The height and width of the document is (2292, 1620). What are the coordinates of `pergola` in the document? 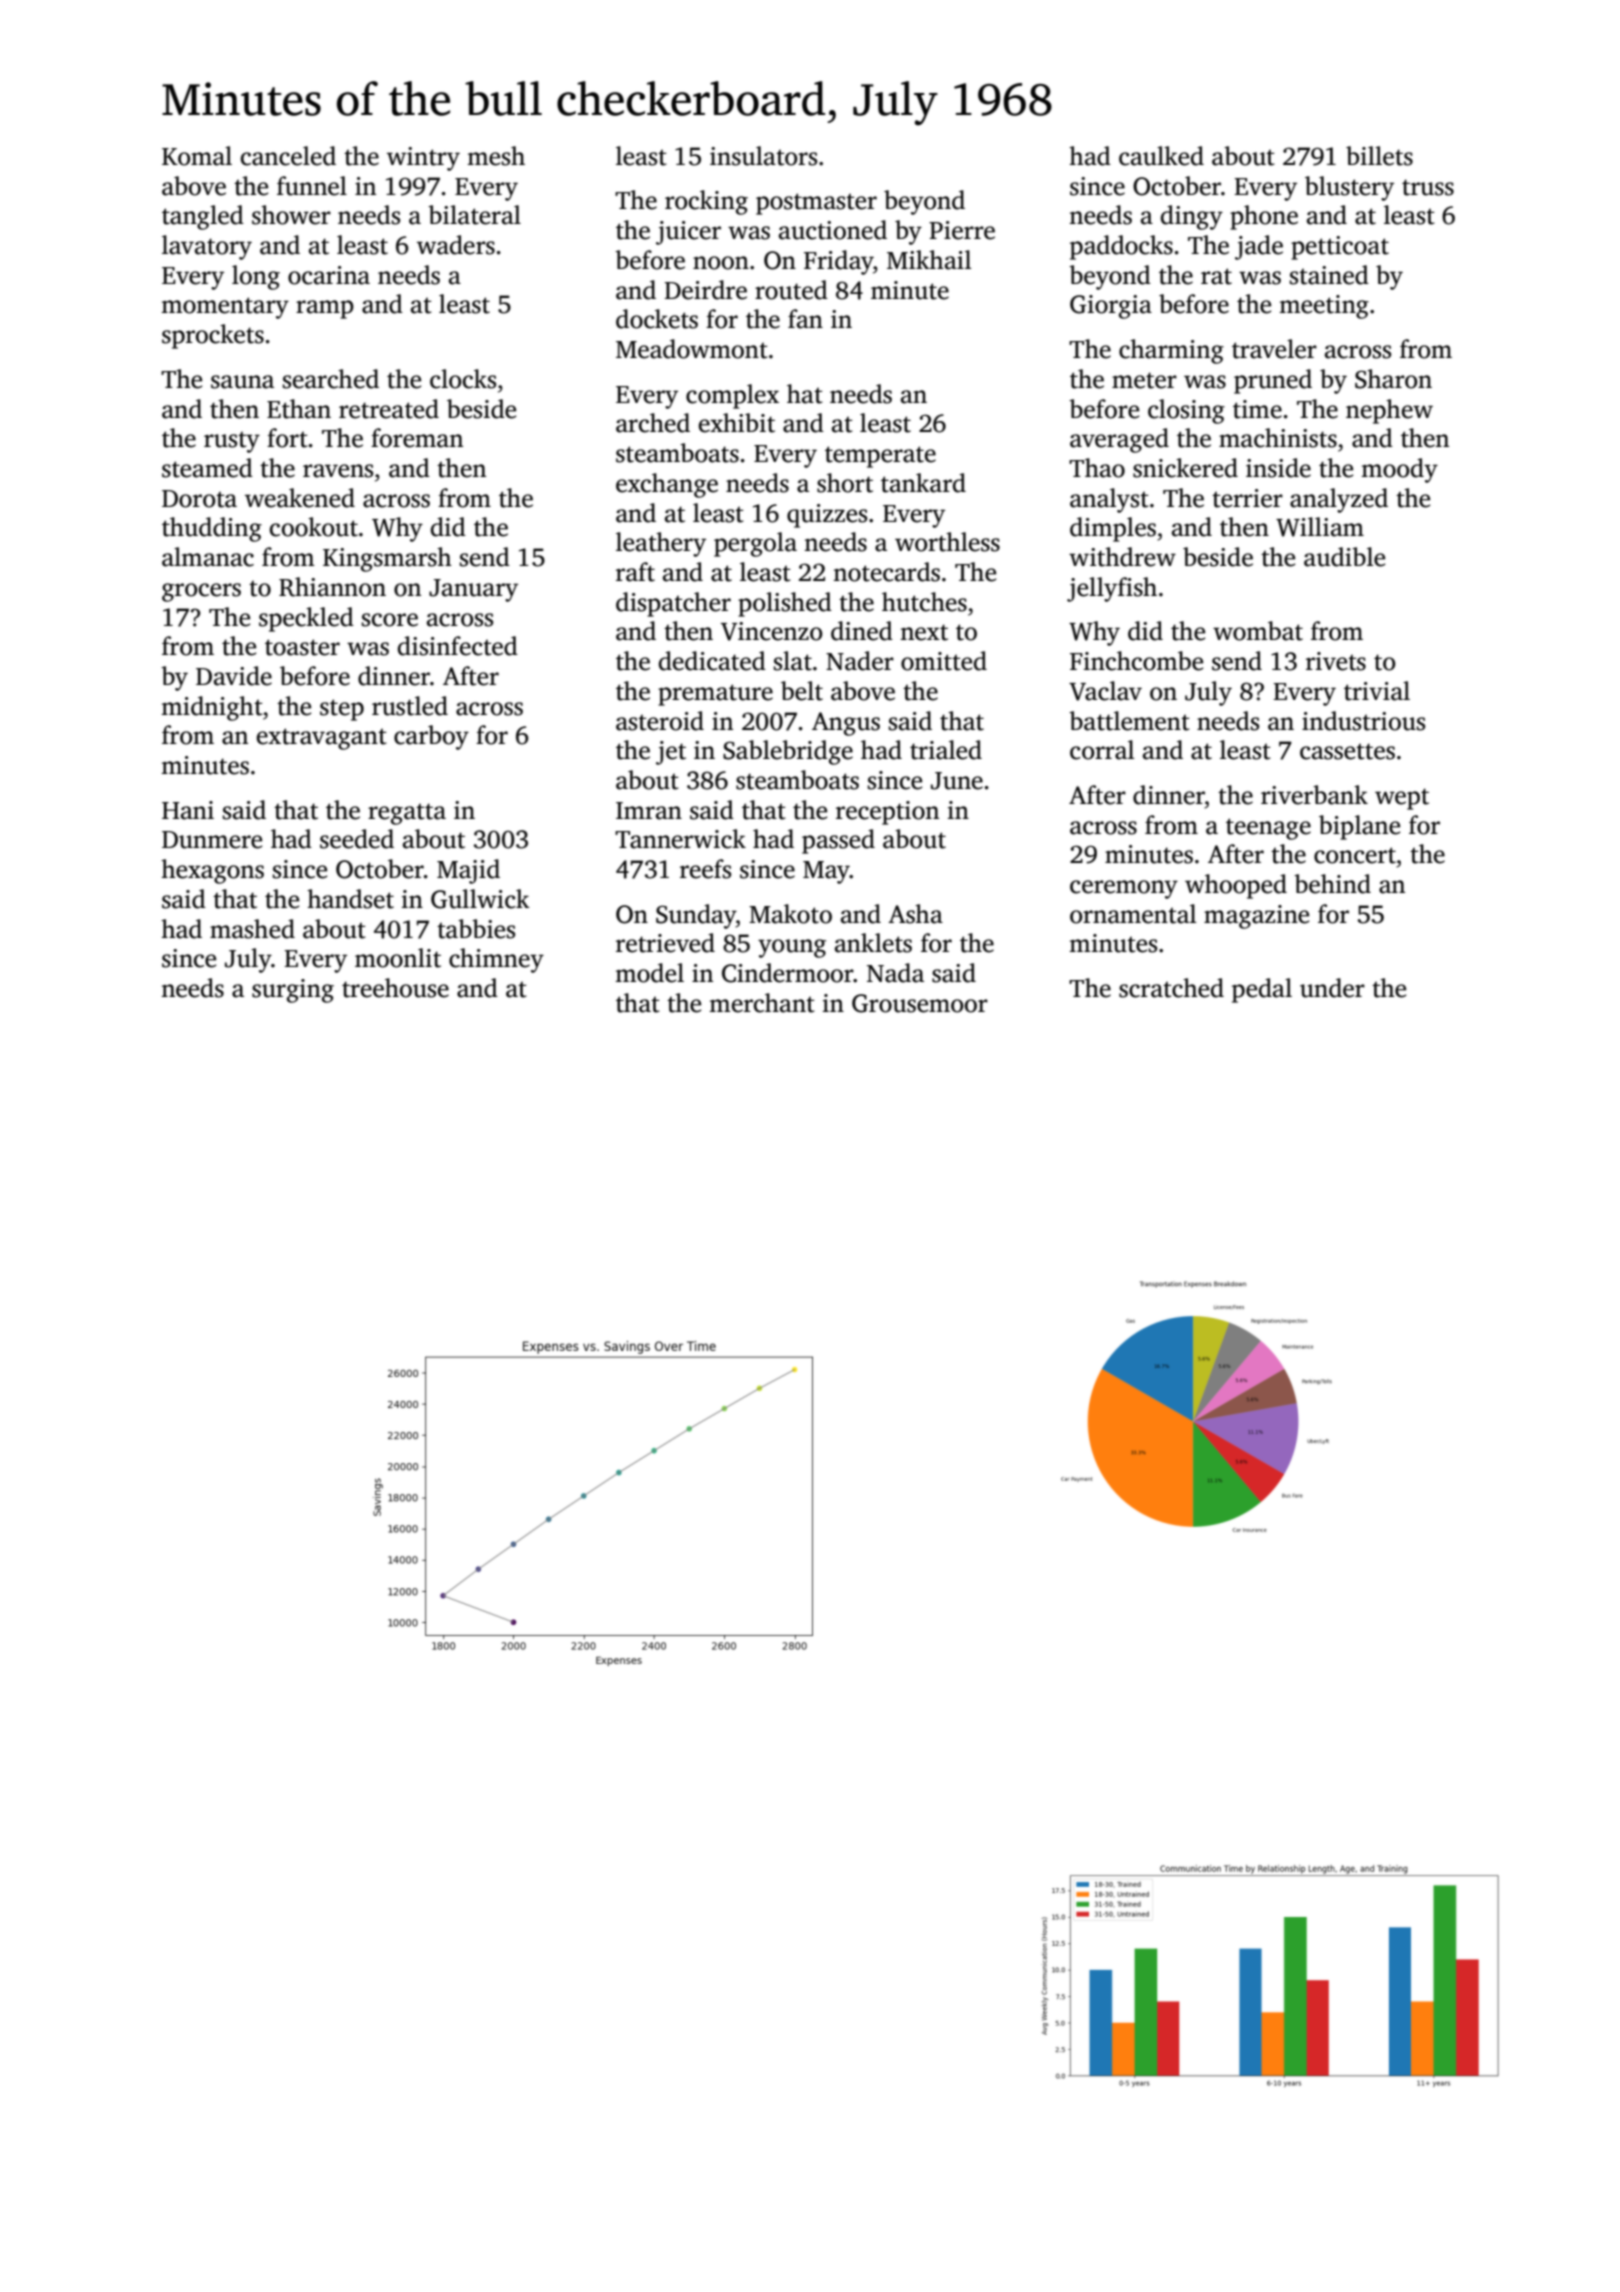 It's located at (755, 544).
